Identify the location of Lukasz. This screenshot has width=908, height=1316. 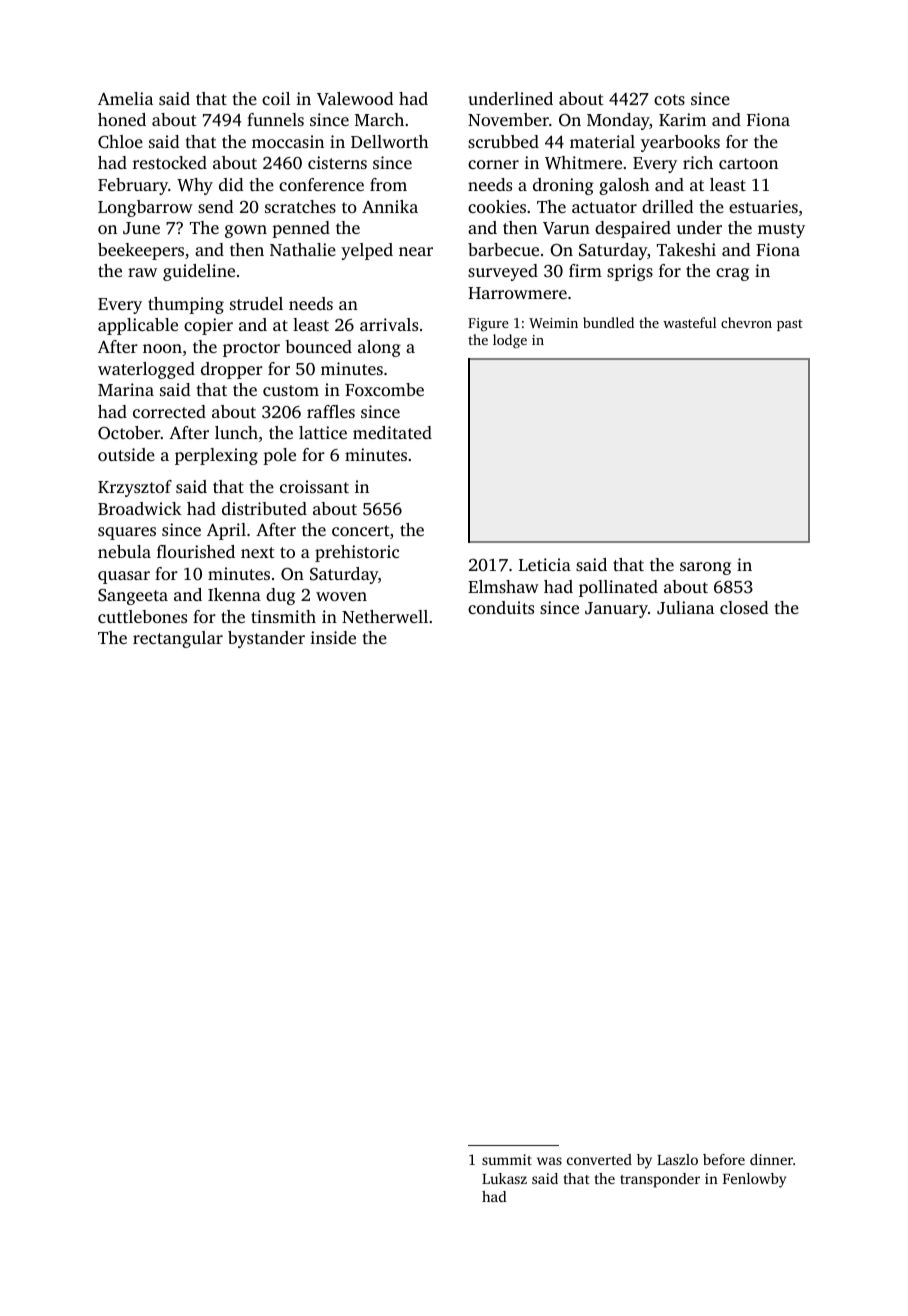
(504, 1178).
